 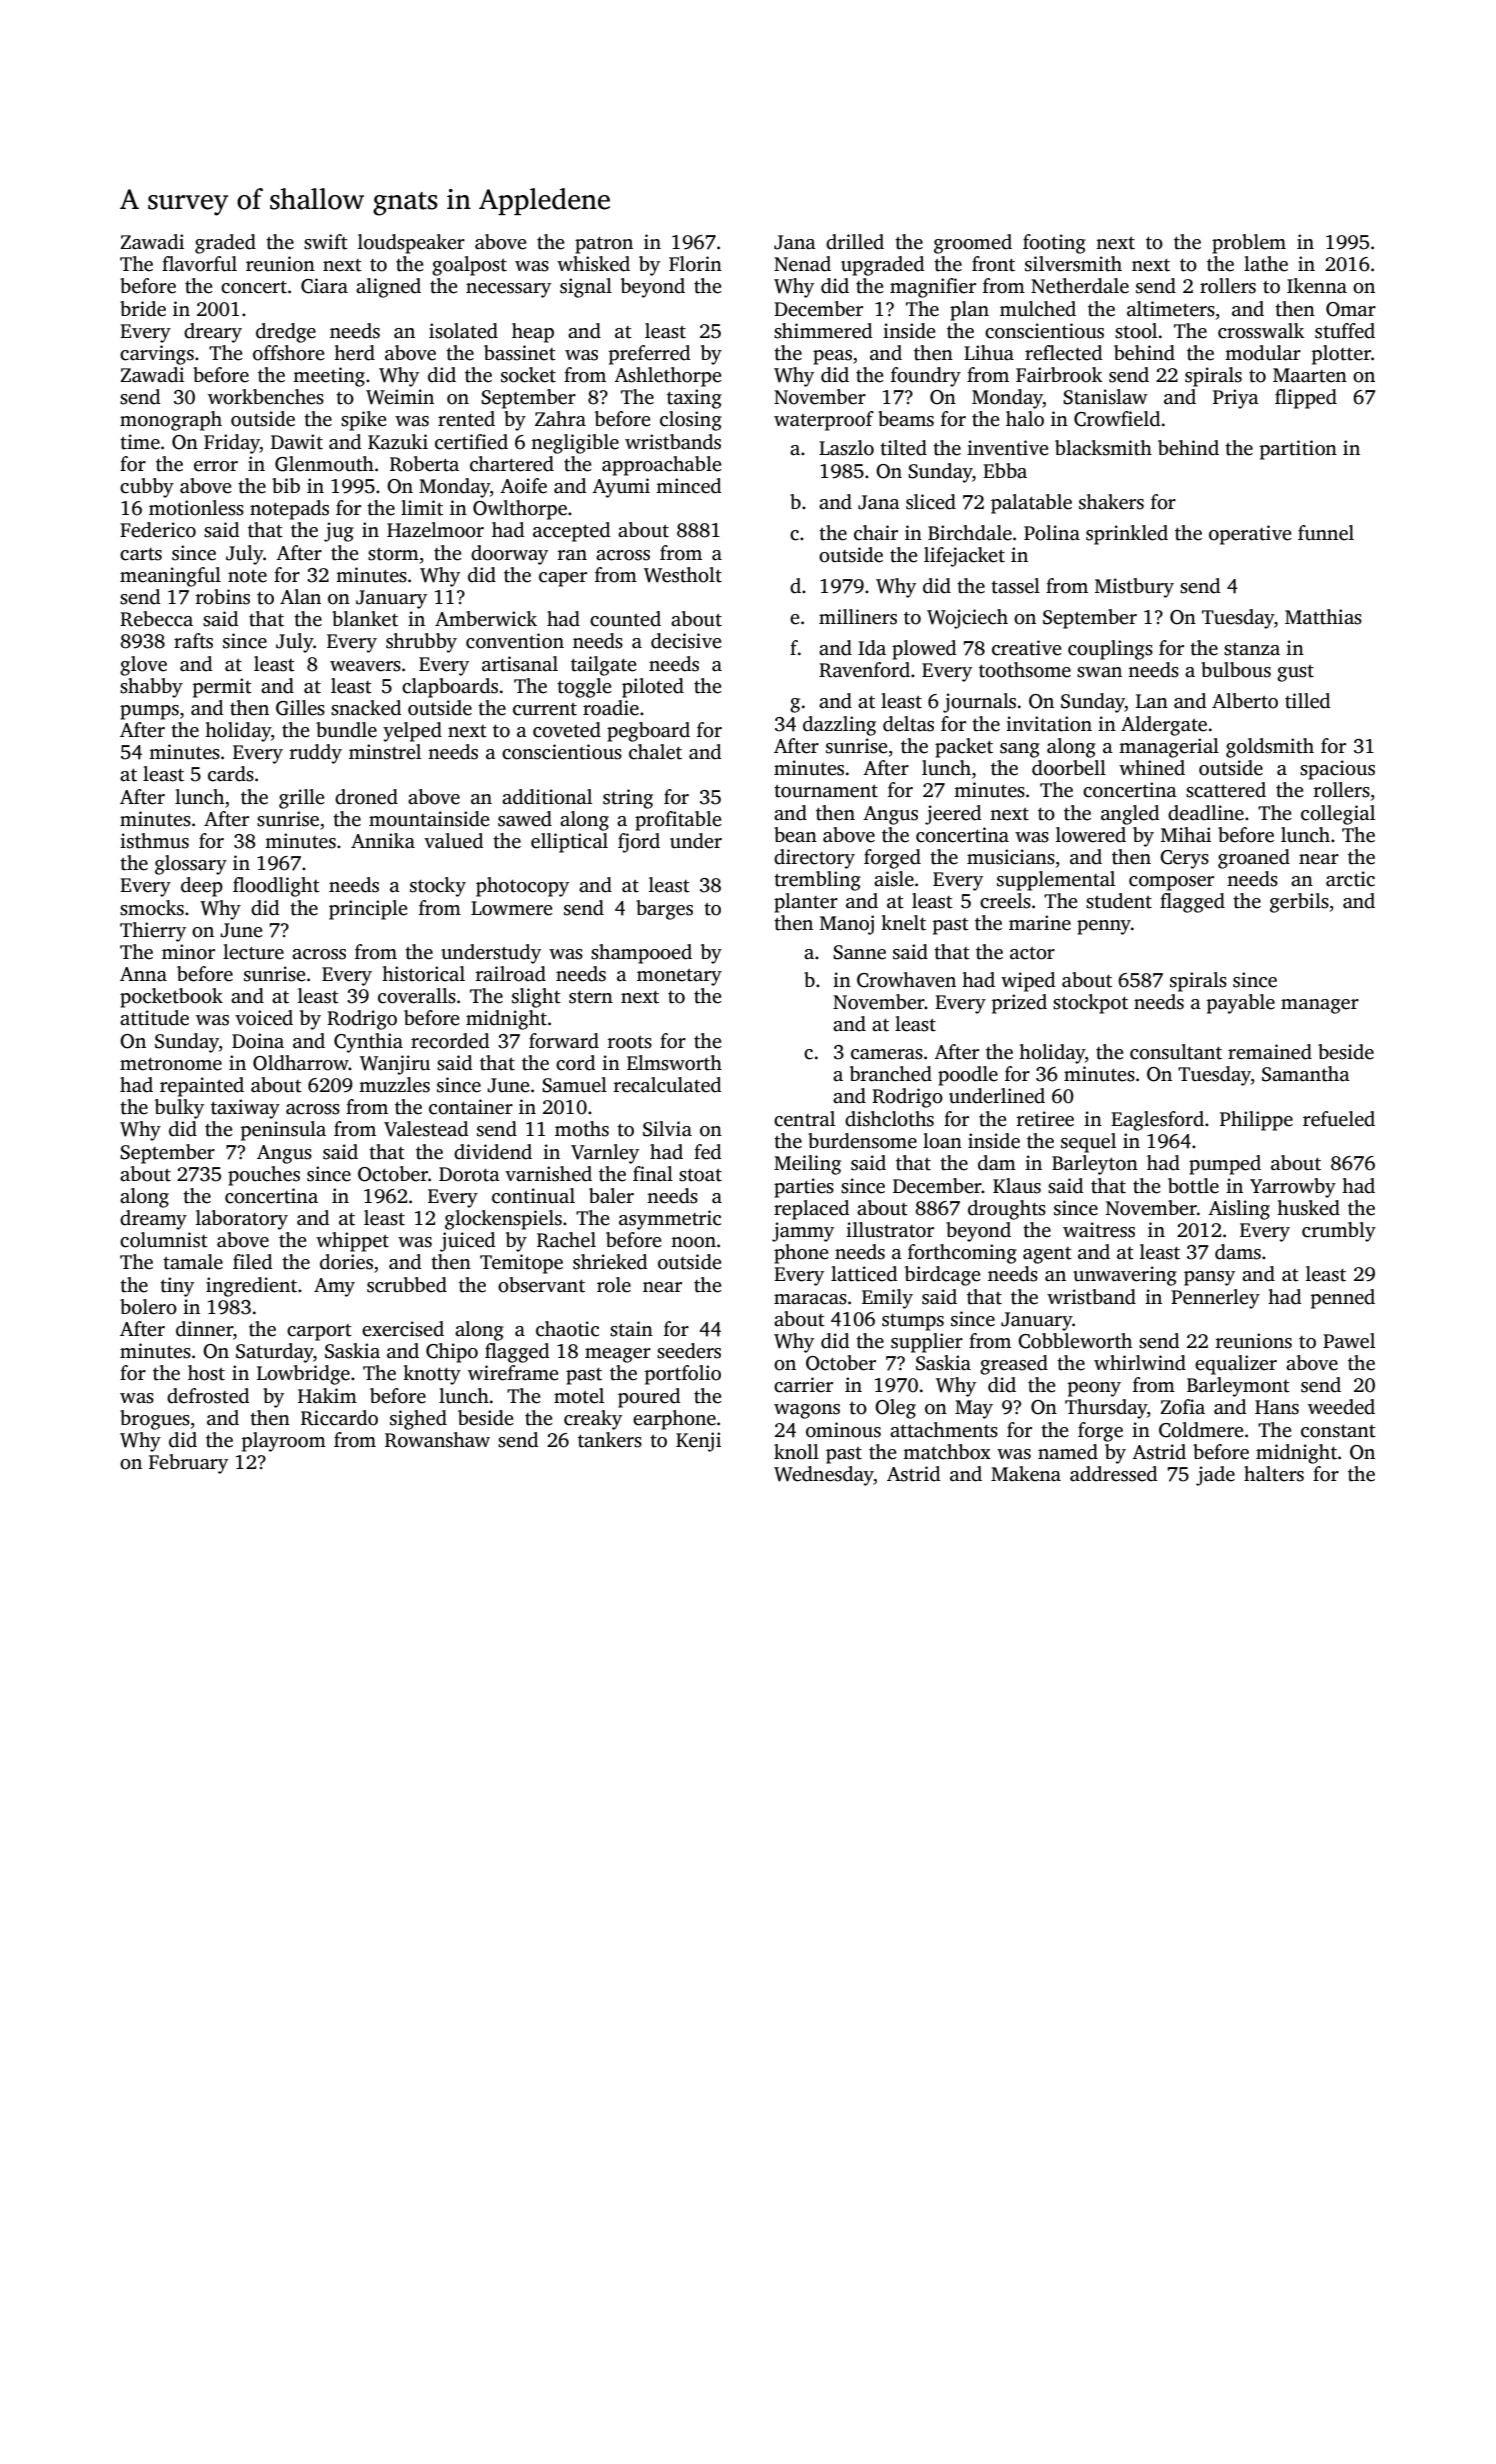 I want to click on pocketbook, so click(x=171, y=998).
